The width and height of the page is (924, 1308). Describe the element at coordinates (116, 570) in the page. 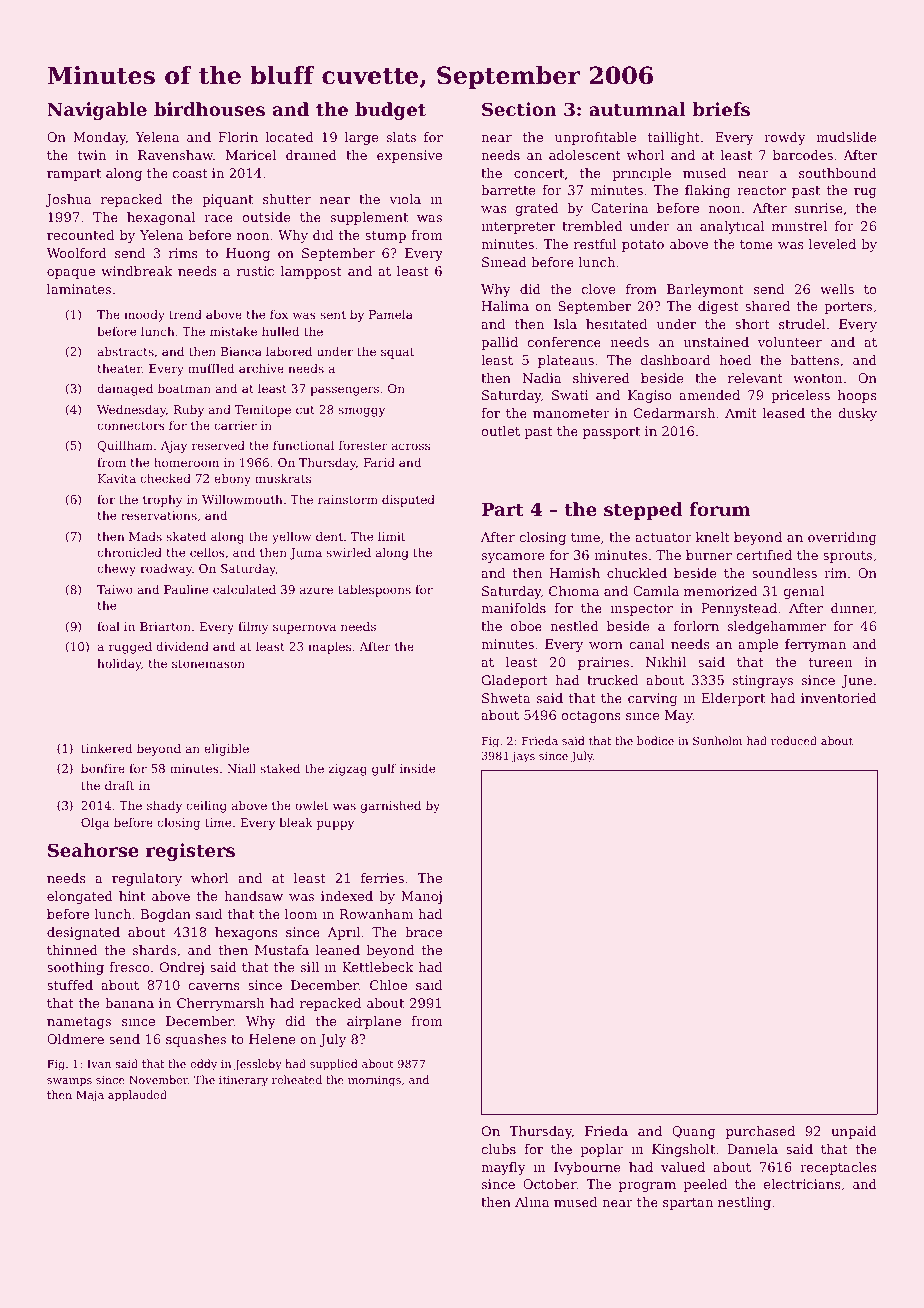

I see `chewy` at that location.
